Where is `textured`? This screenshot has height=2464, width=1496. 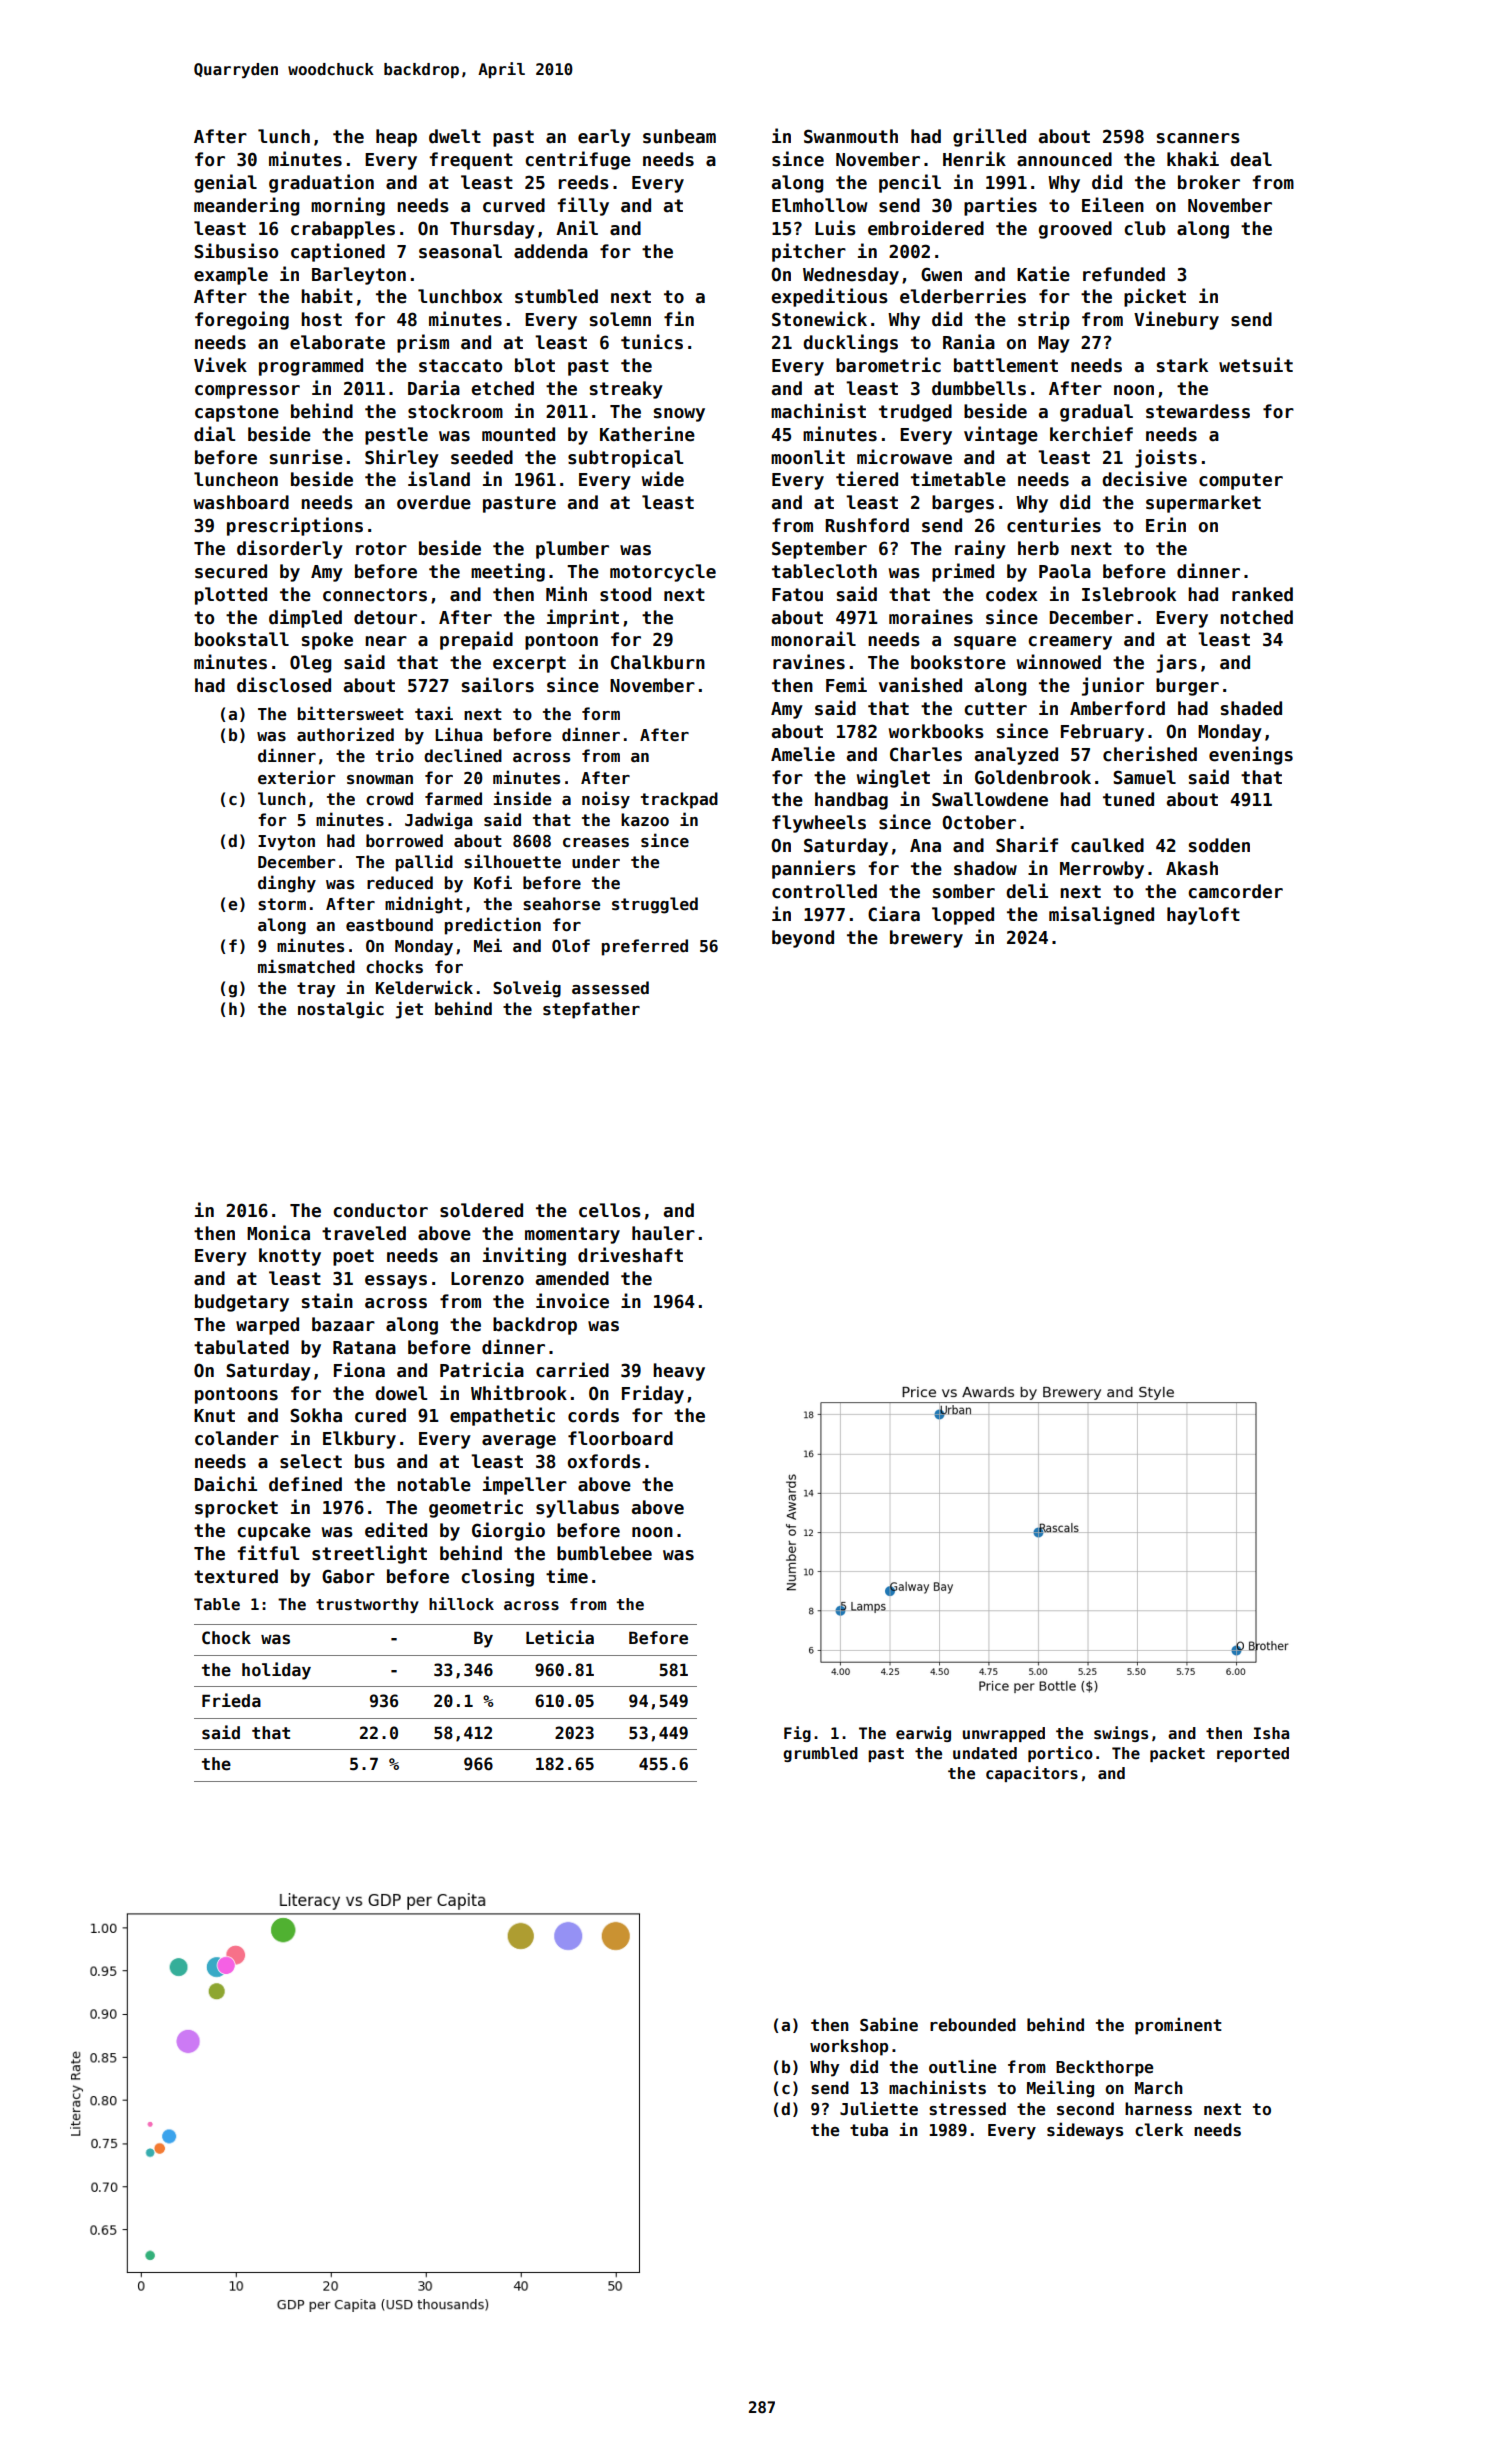 textured is located at coordinates (236, 1576).
